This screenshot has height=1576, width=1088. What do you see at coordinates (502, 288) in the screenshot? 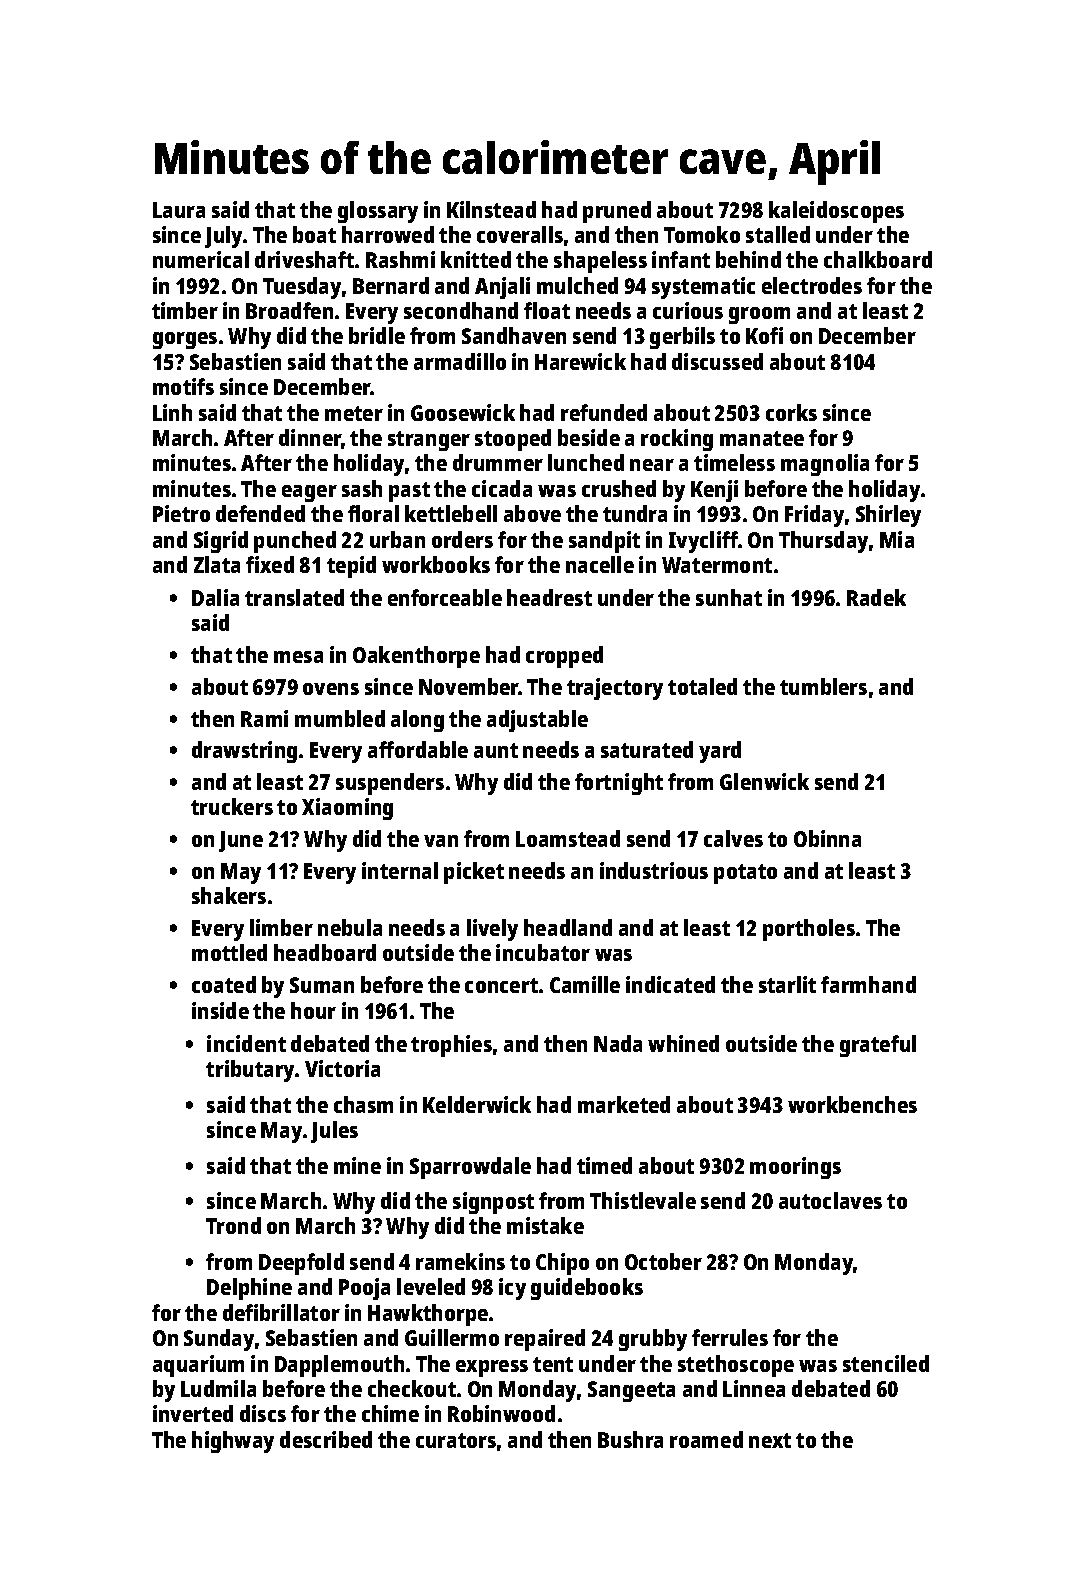
I see `Anjali` at bounding box center [502, 288].
